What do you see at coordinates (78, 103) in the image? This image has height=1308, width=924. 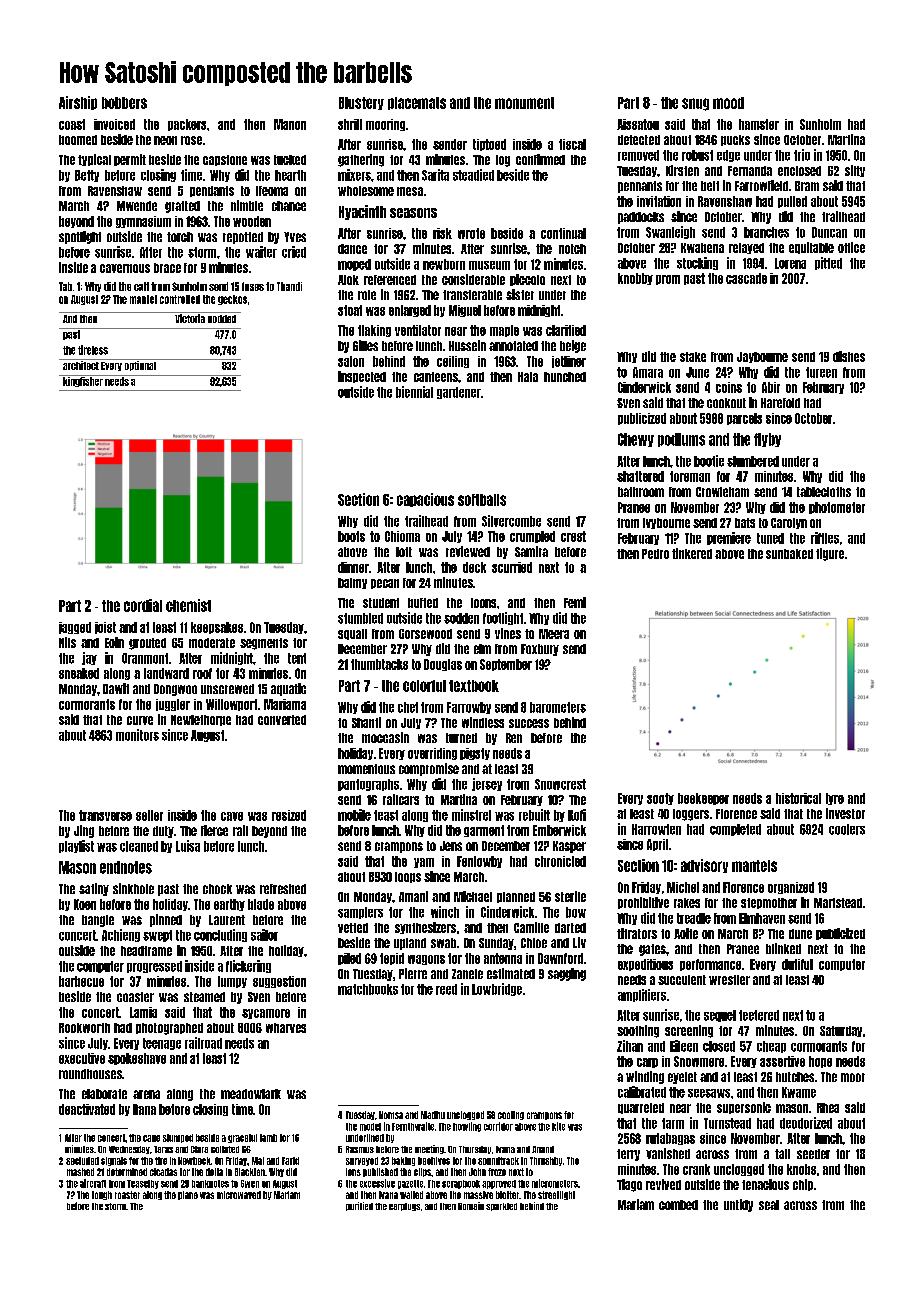 I see `Airship` at bounding box center [78, 103].
